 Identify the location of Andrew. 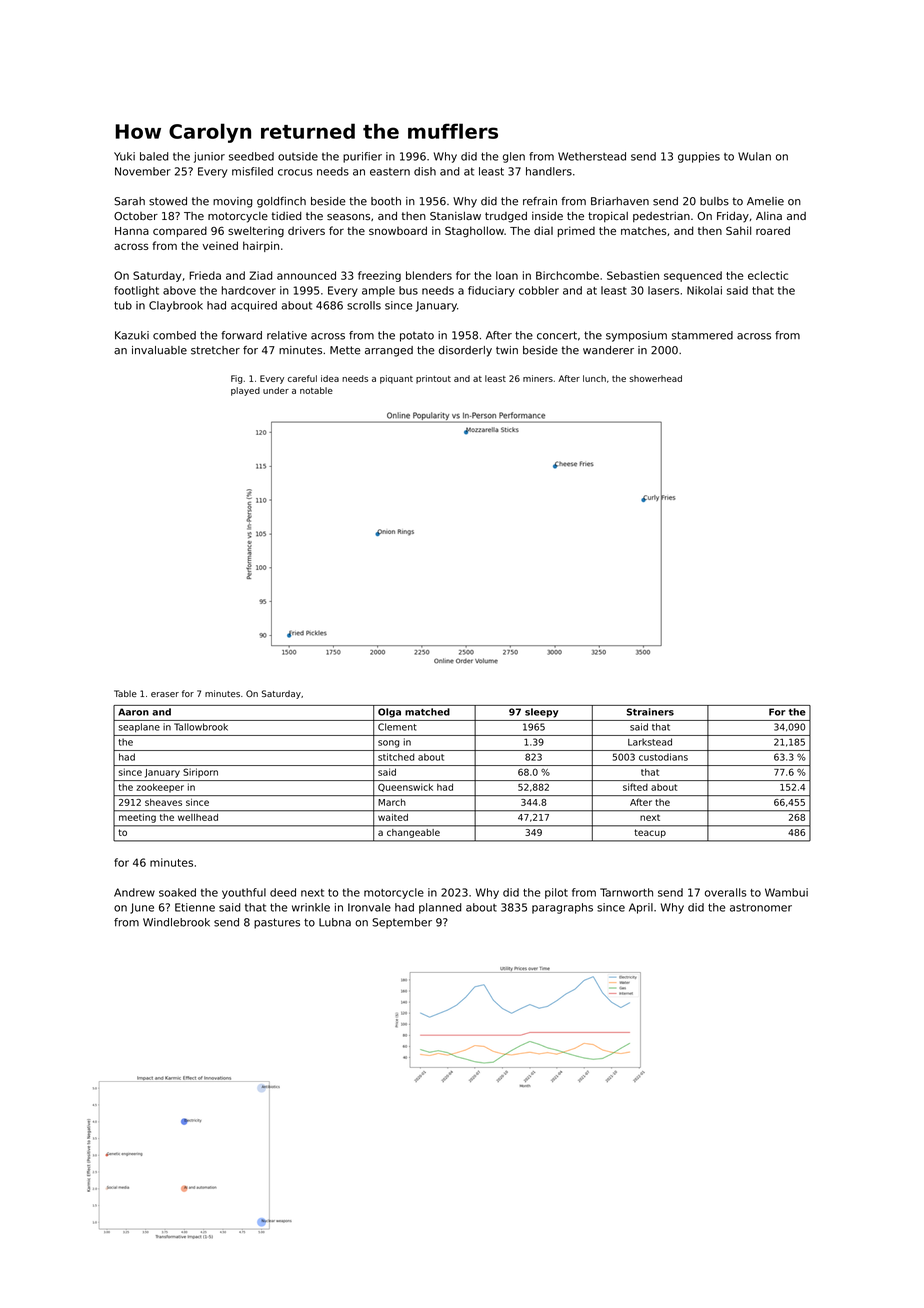
(134, 892).
